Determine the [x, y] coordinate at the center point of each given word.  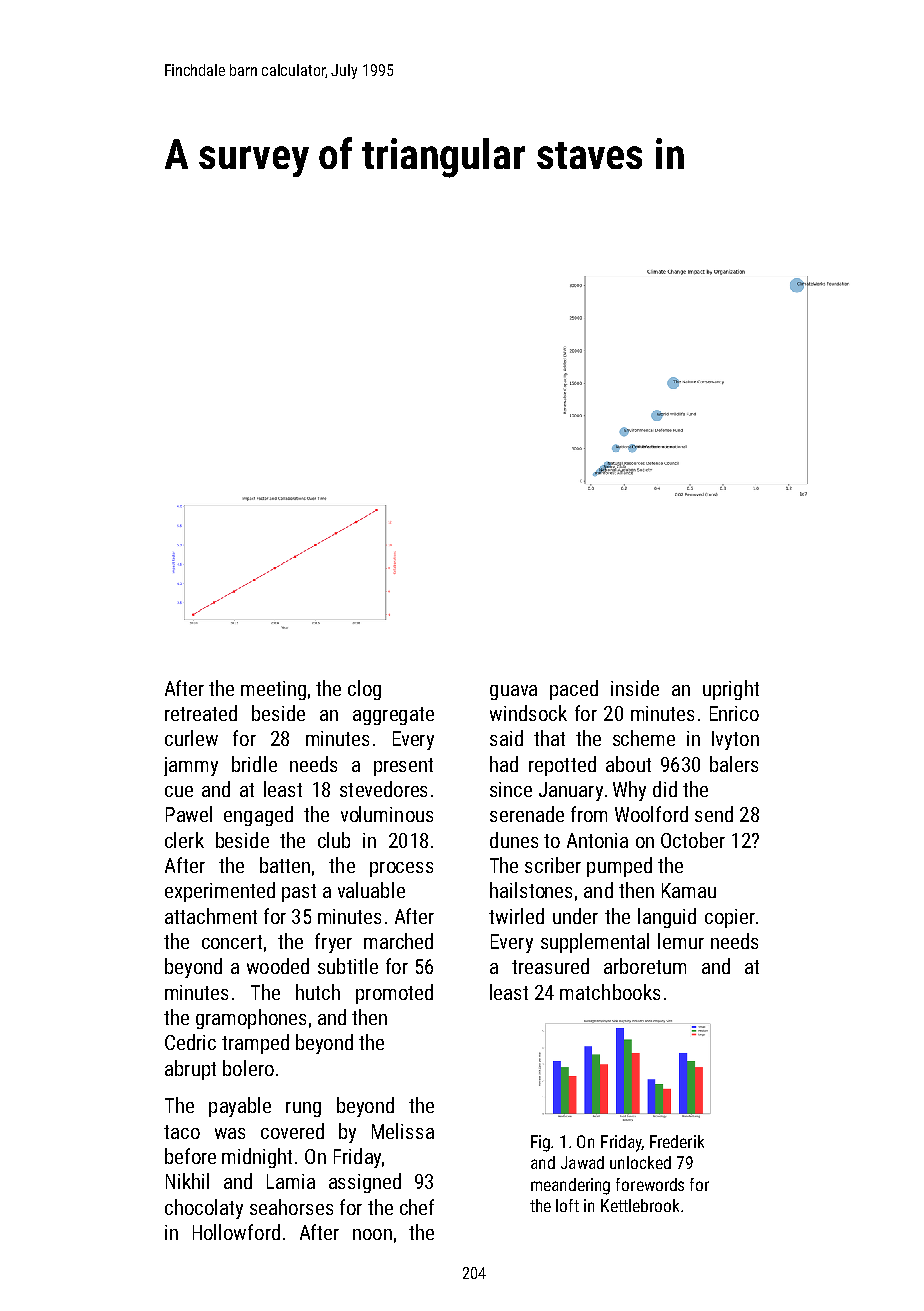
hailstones [531, 890]
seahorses [291, 1207]
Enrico [734, 713]
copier [730, 918]
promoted [394, 994]
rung [303, 1109]
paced [574, 690]
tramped [255, 1044]
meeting [273, 690]
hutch [318, 992]
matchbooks [610, 992]
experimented [220, 892]
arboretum [645, 966]
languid [667, 918]
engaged [258, 816]
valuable [371, 890]
